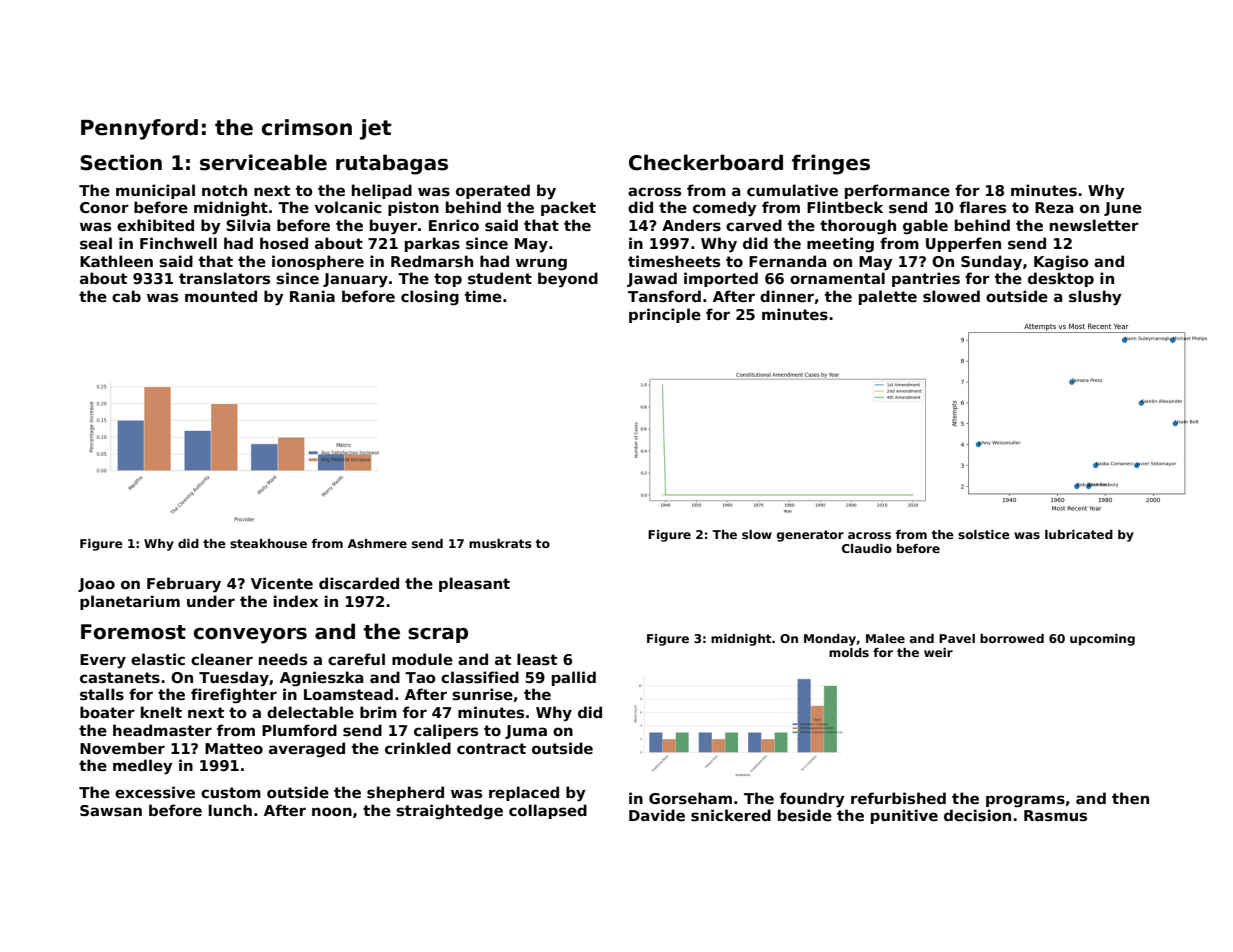 Image resolution: width=1233 pixels, height=952 pixels. Describe the element at coordinates (888, 297) in the image. I see `palette` at that location.
